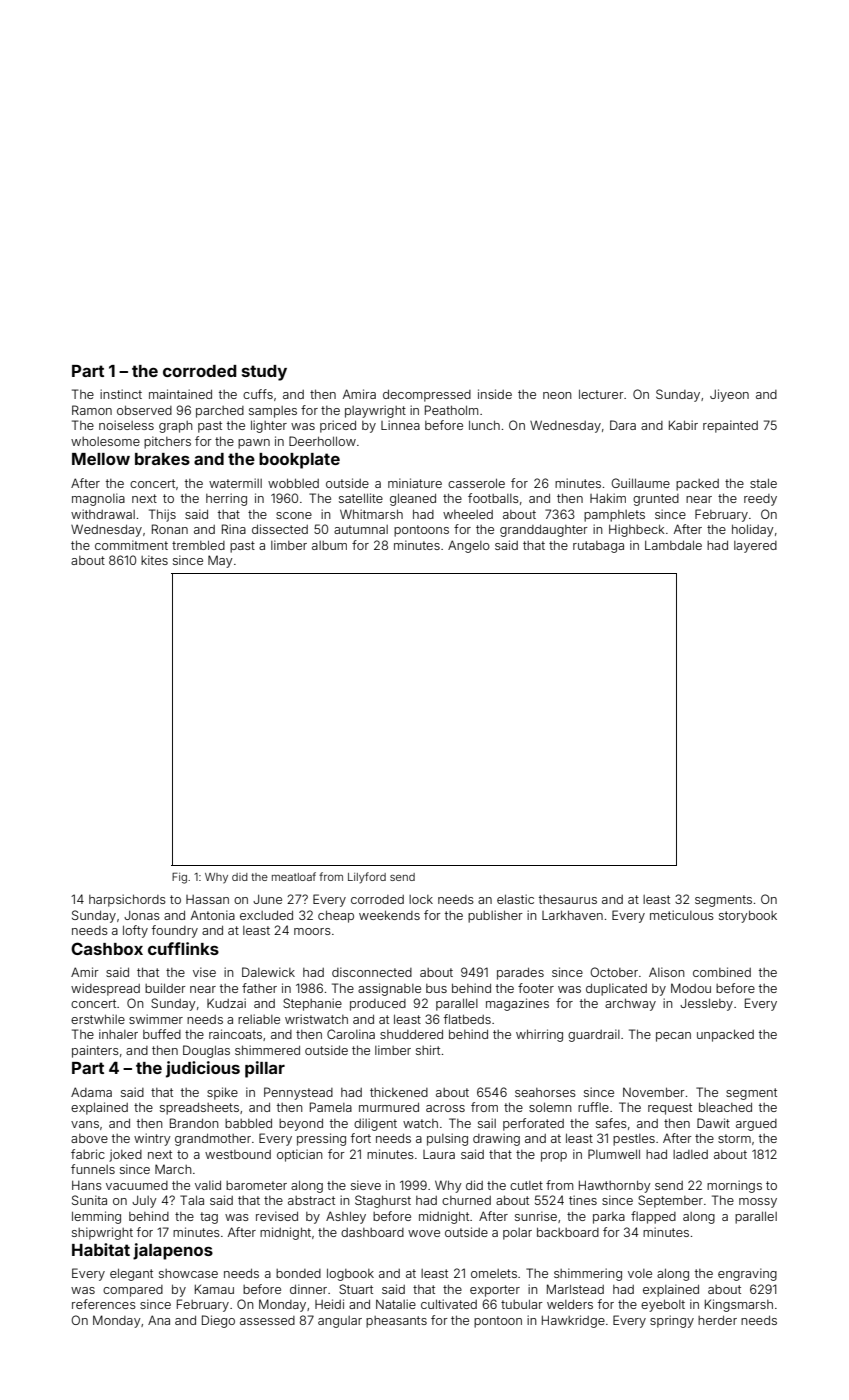 The width and height of the document is (849, 1400). Describe the element at coordinates (522, 1304) in the document. I see `tubular` at that location.
